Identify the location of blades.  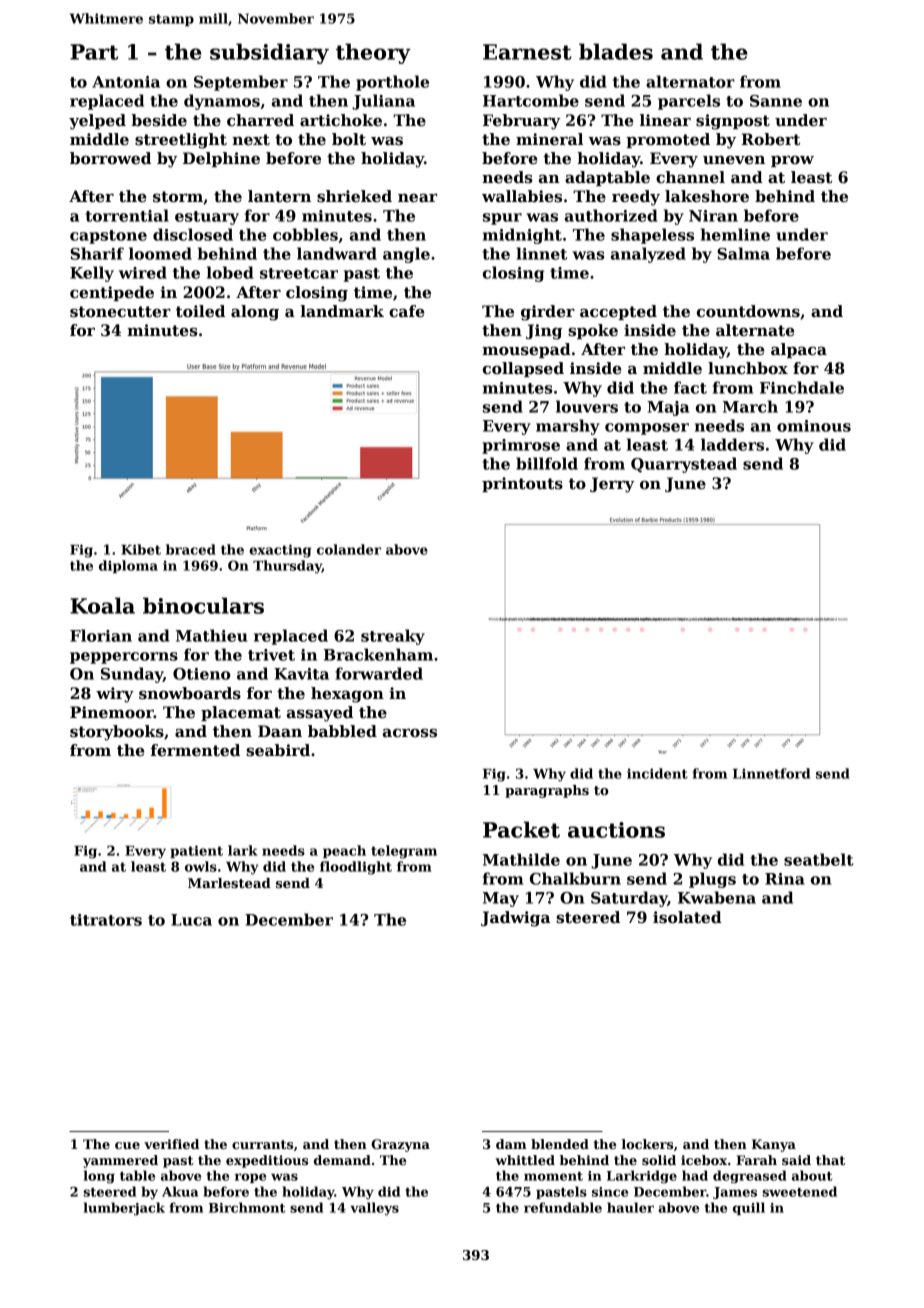
(616, 51).
